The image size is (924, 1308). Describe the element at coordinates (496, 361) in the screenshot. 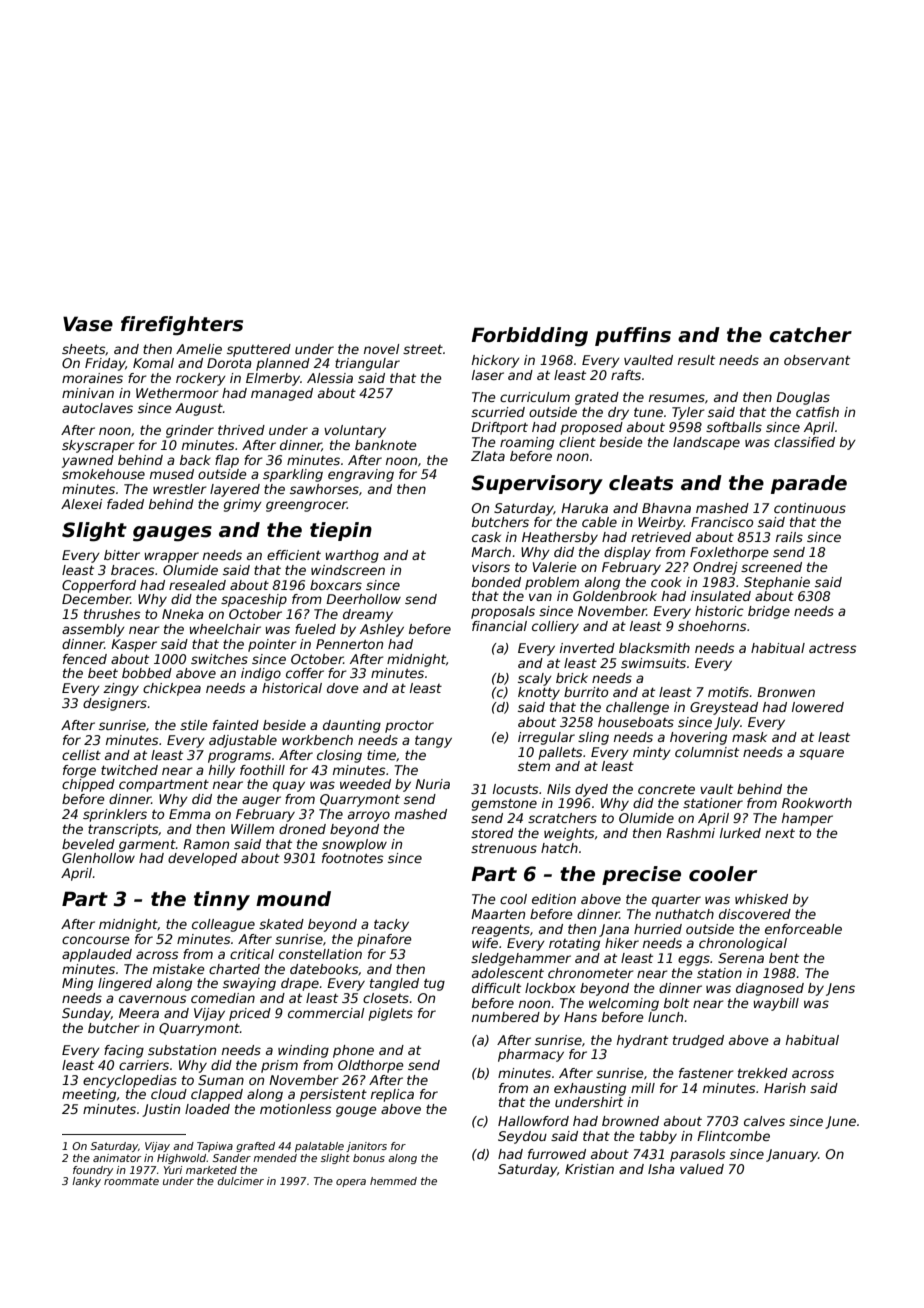

I see `hickory` at that location.
